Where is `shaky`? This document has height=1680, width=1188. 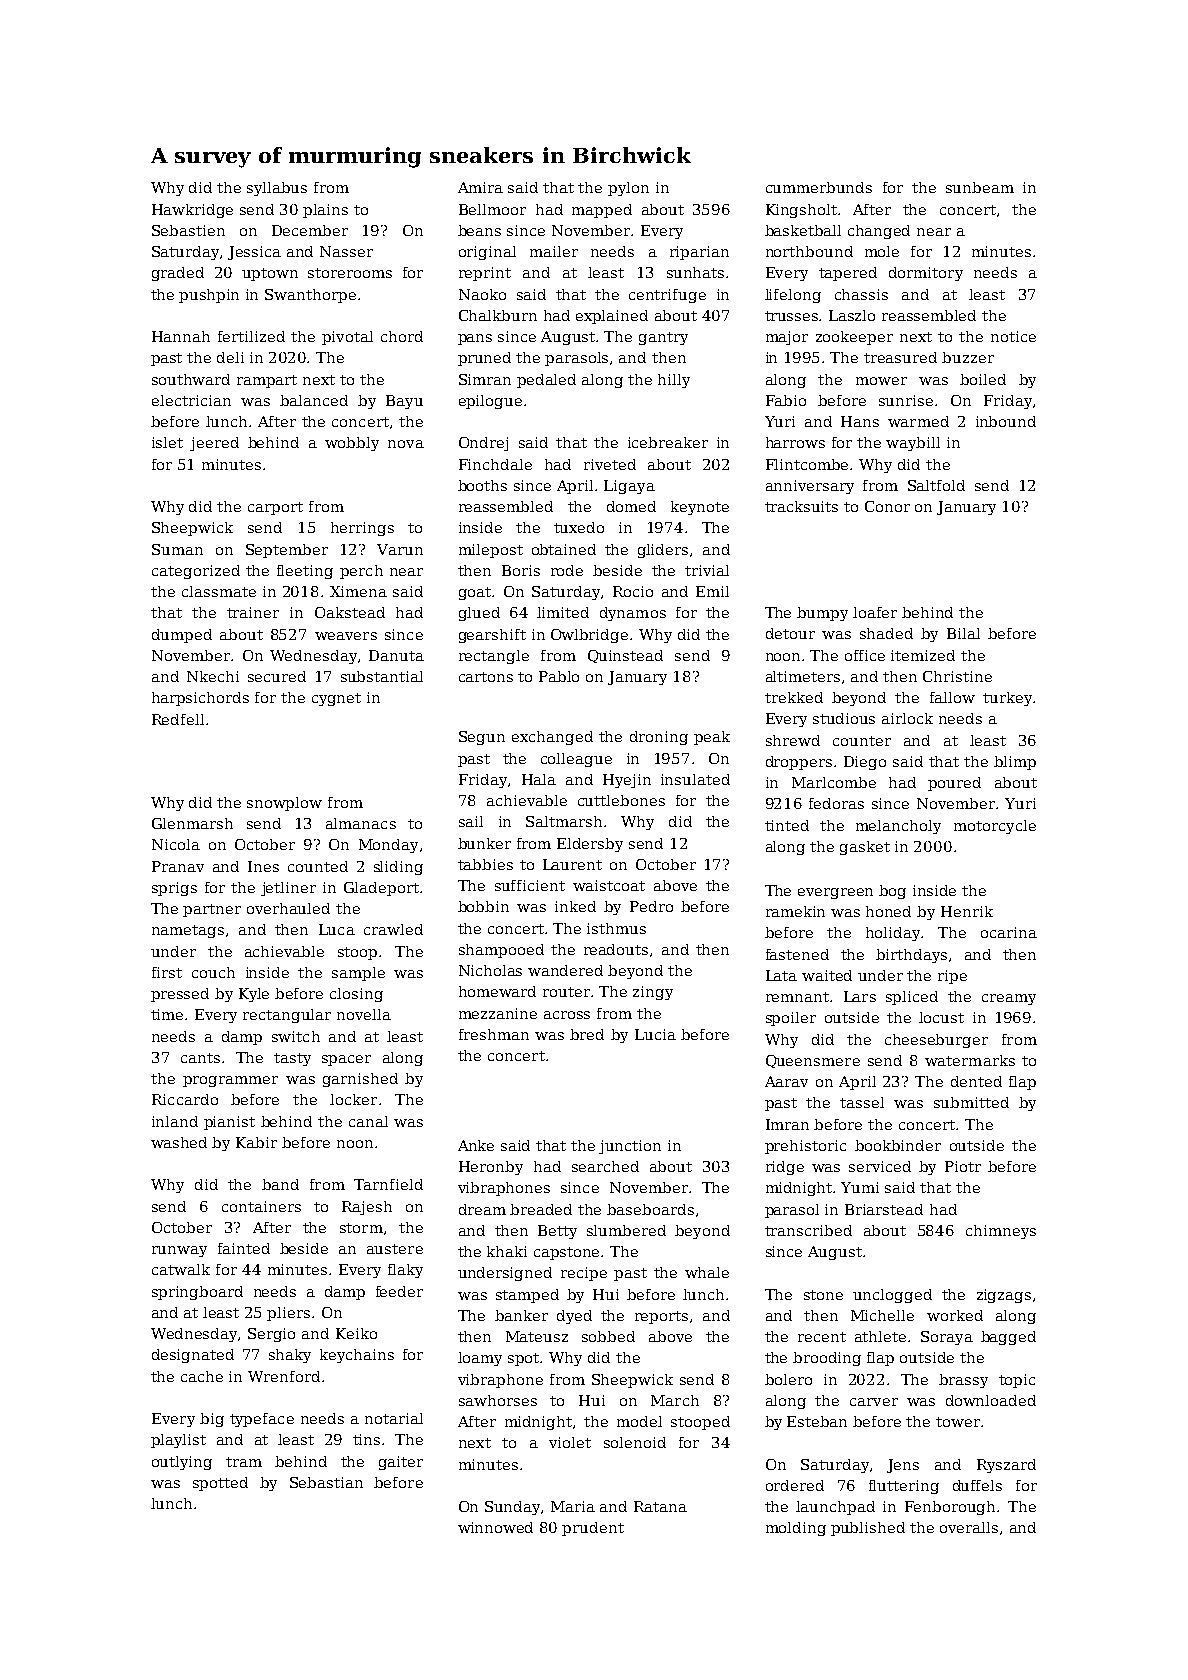
shaky is located at coordinates (290, 1356).
